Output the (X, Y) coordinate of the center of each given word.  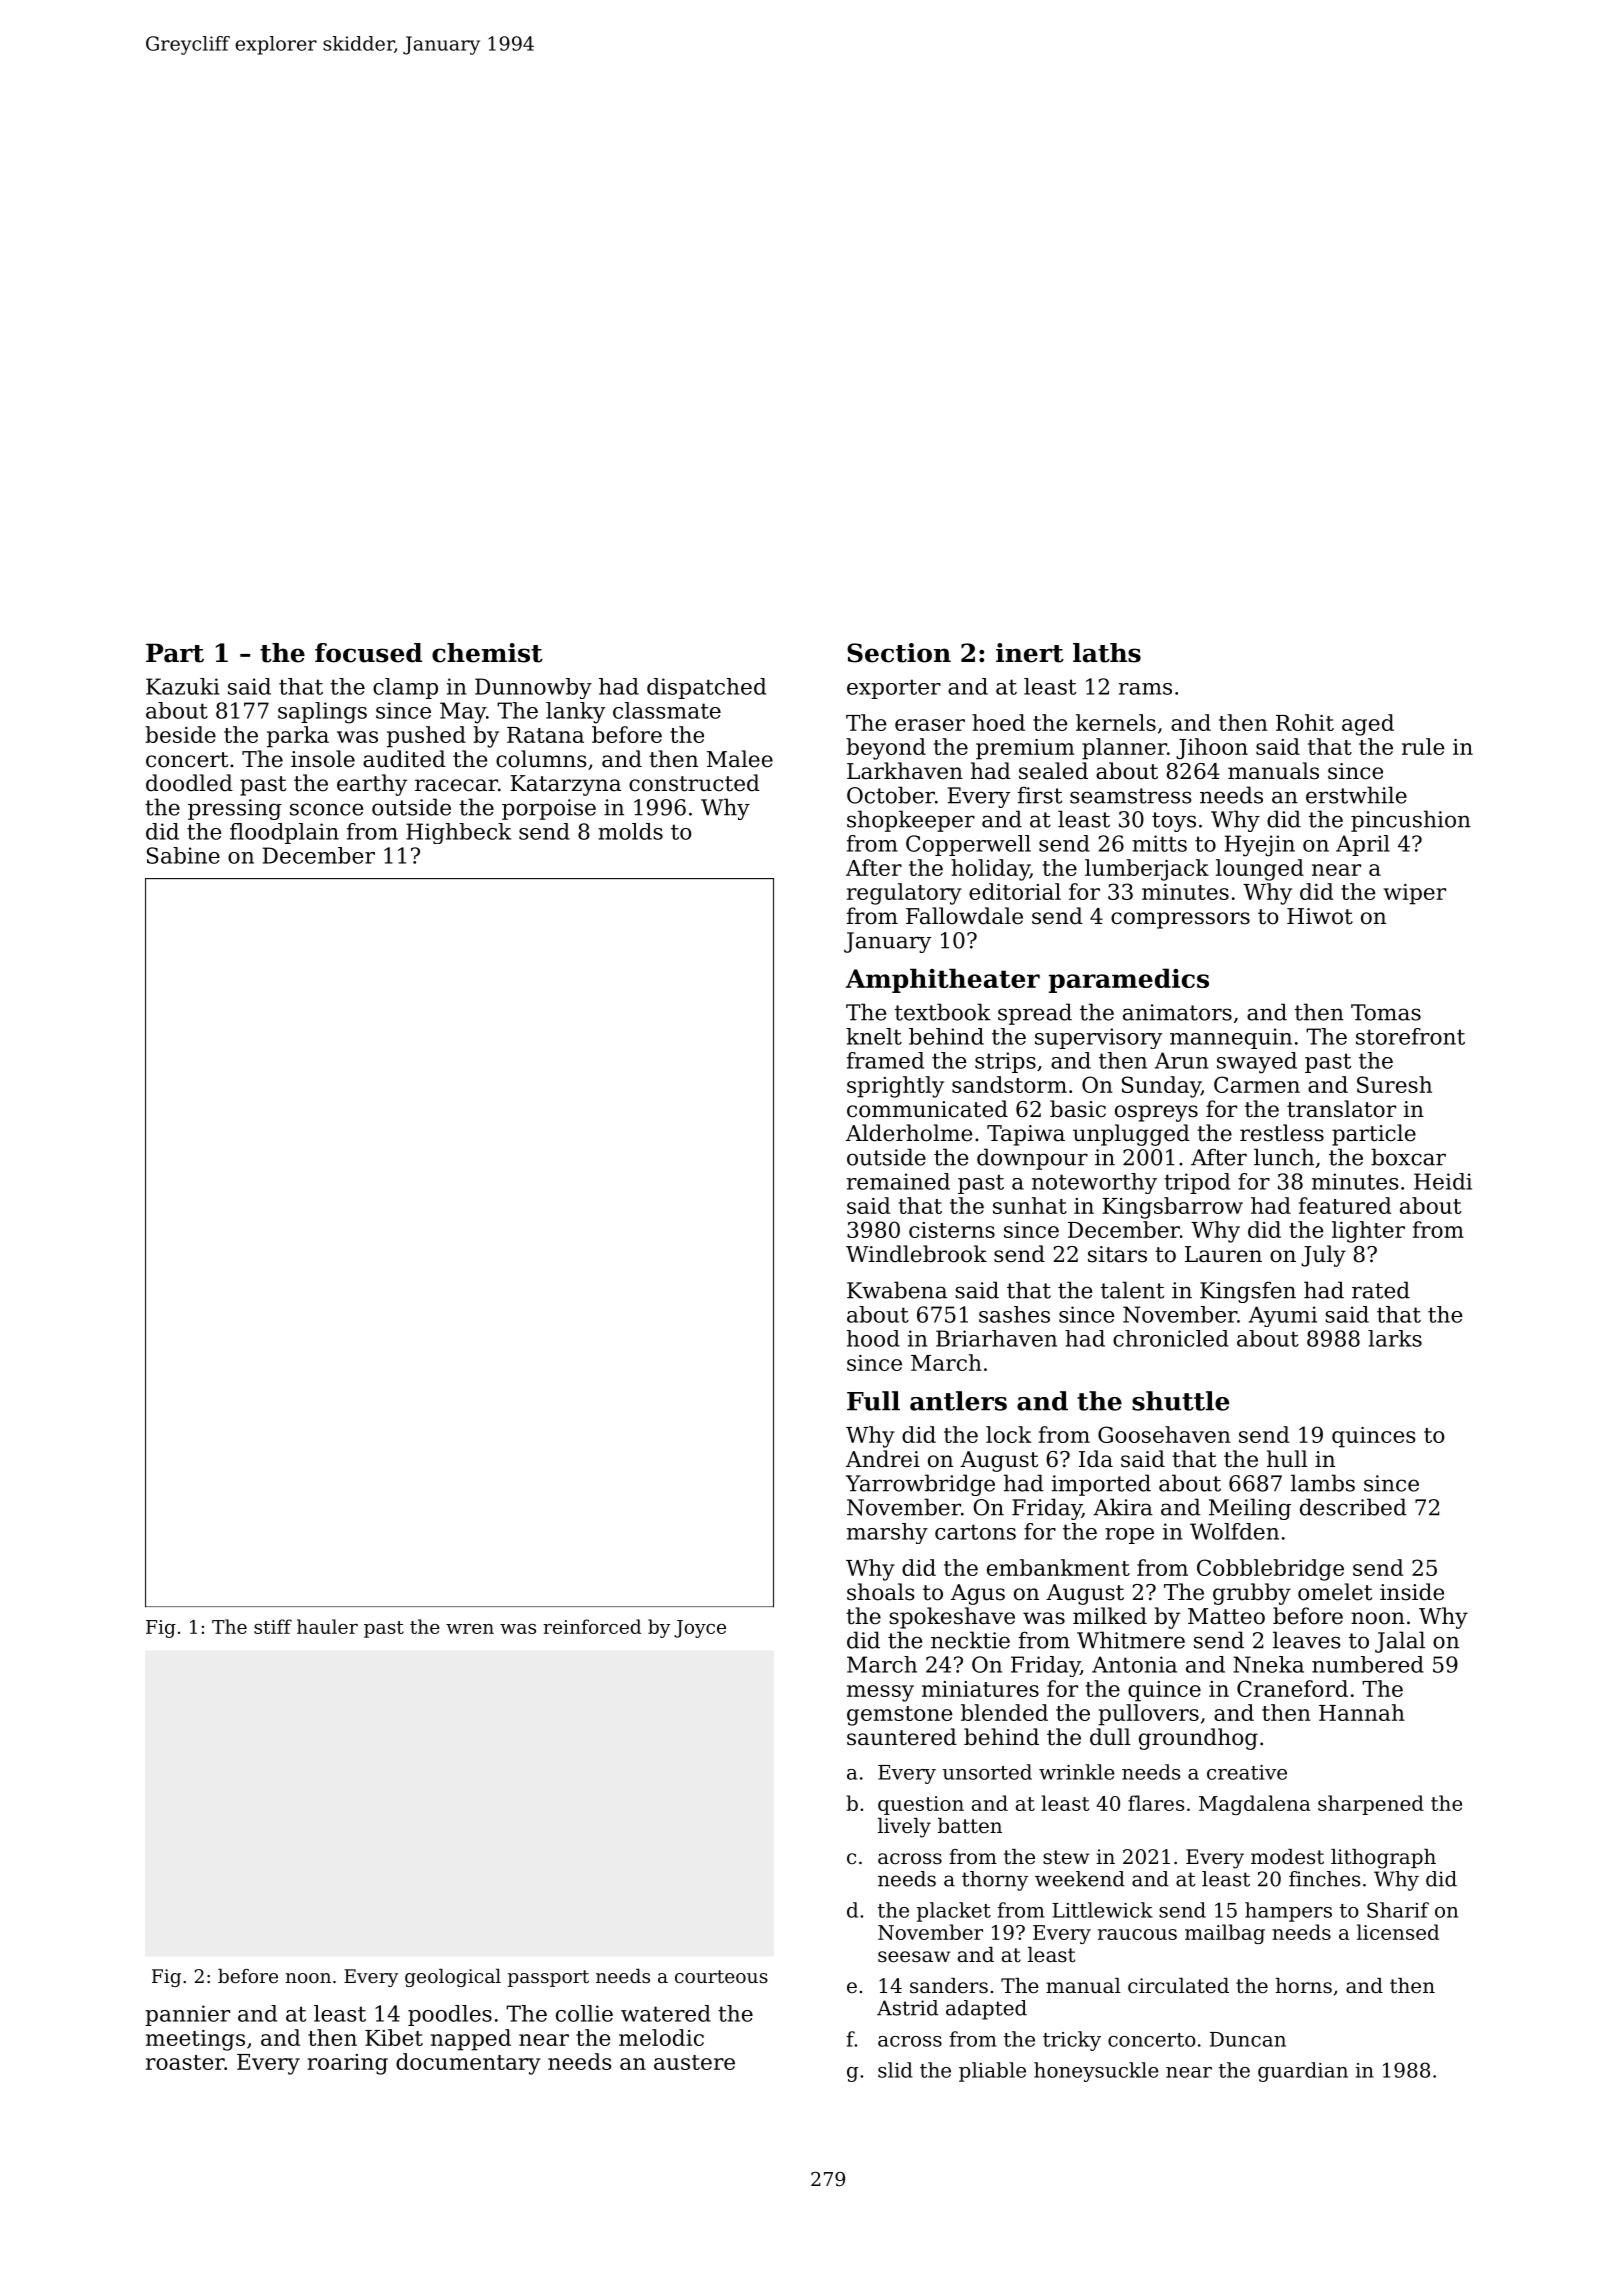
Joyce (700, 1629)
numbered (1368, 1664)
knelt (874, 1036)
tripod (1197, 1183)
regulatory (904, 894)
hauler (327, 1626)
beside (180, 734)
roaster (185, 2062)
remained (898, 1181)
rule (1423, 746)
